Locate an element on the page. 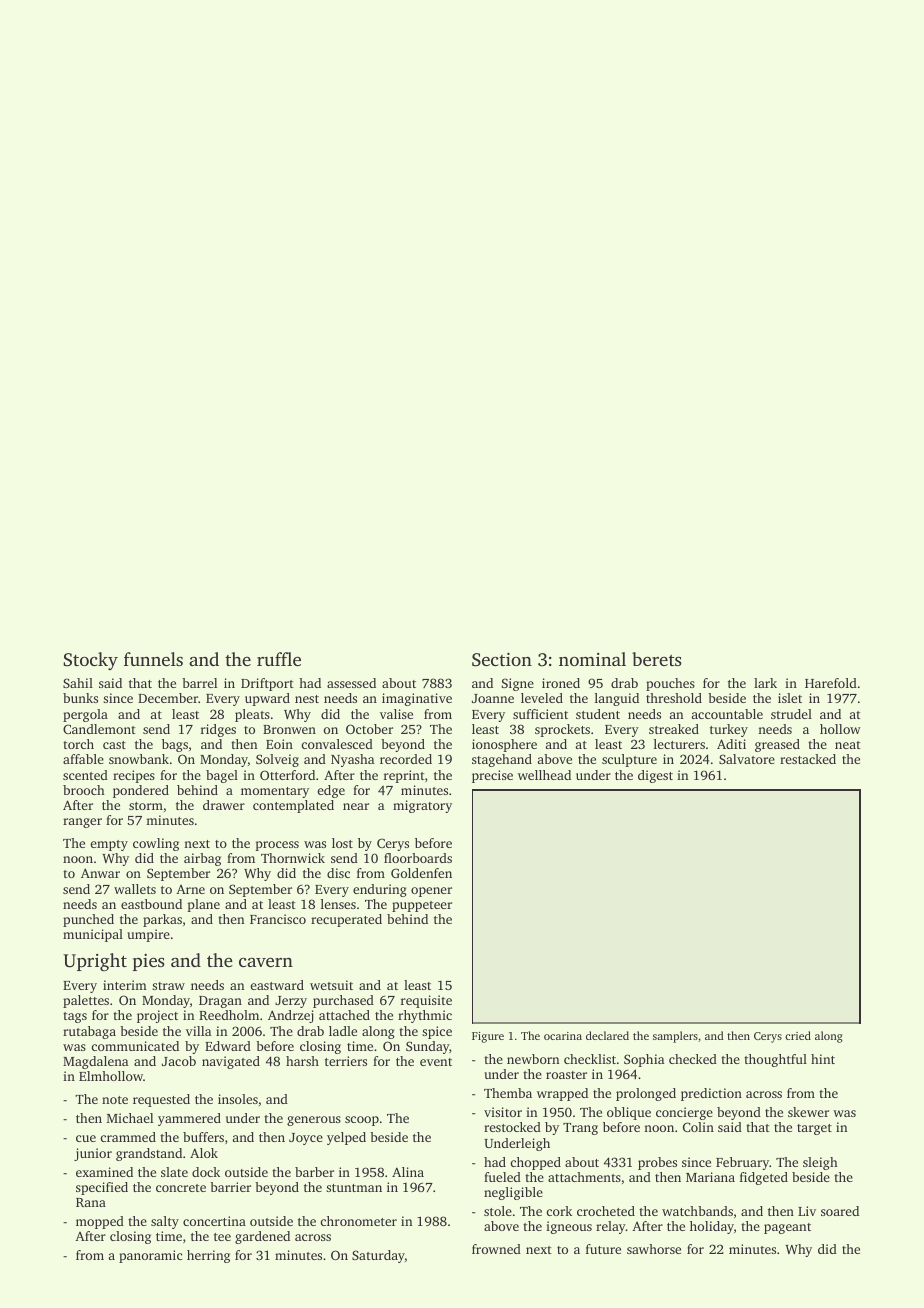  restocked is located at coordinates (512, 1127).
